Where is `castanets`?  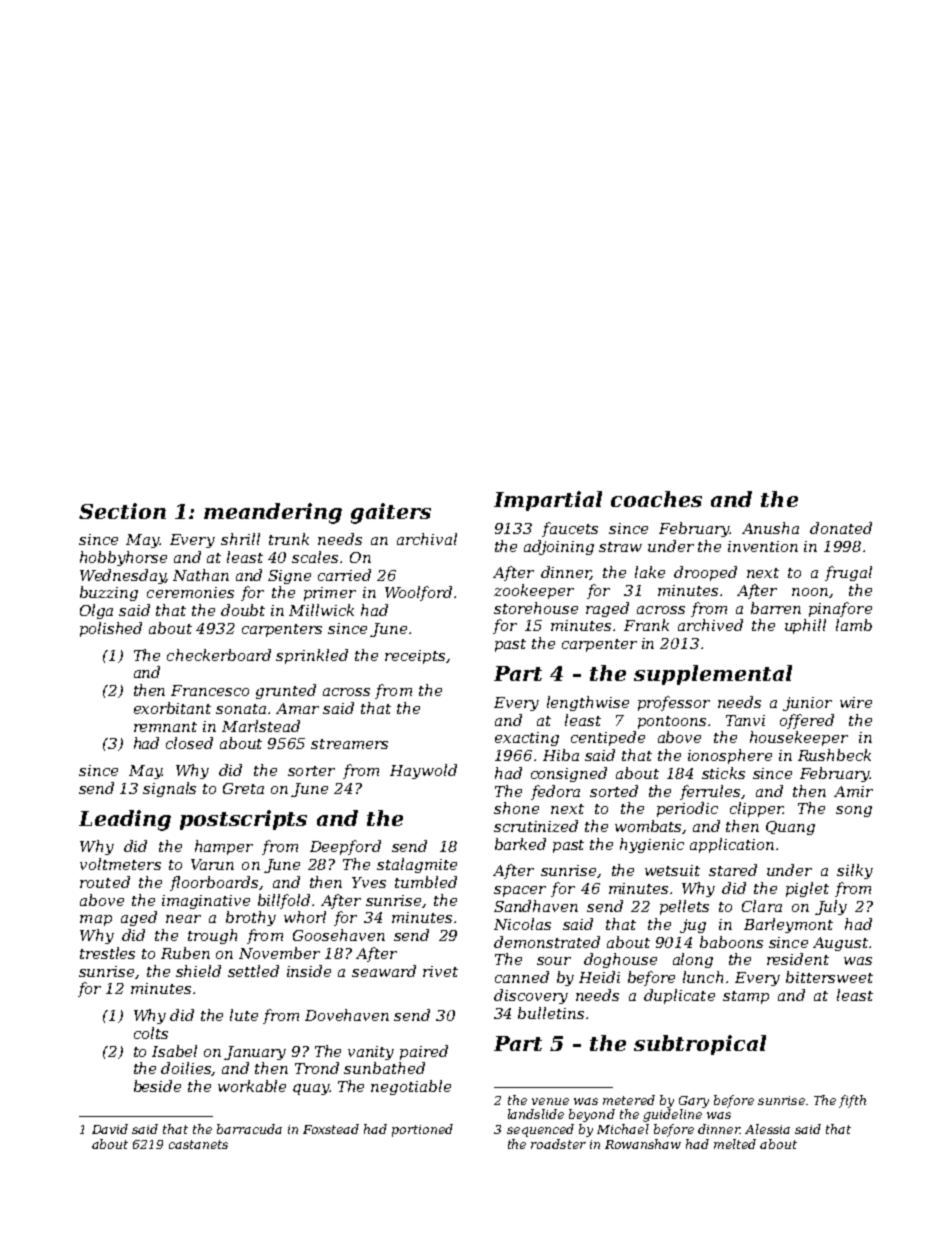 castanets is located at coordinates (198, 1144).
